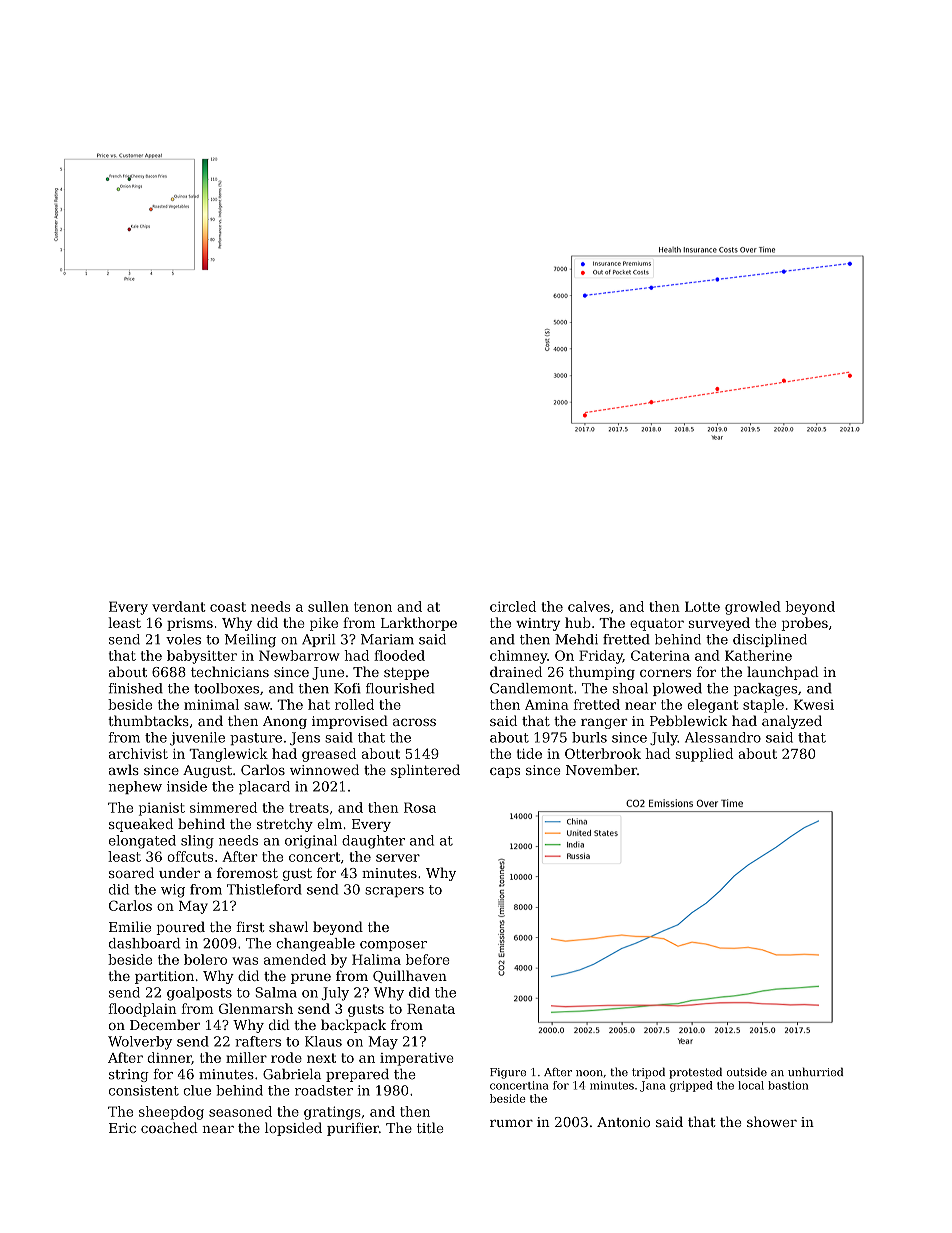 This screenshot has height=1233, width=952. I want to click on Lotte, so click(702, 606).
